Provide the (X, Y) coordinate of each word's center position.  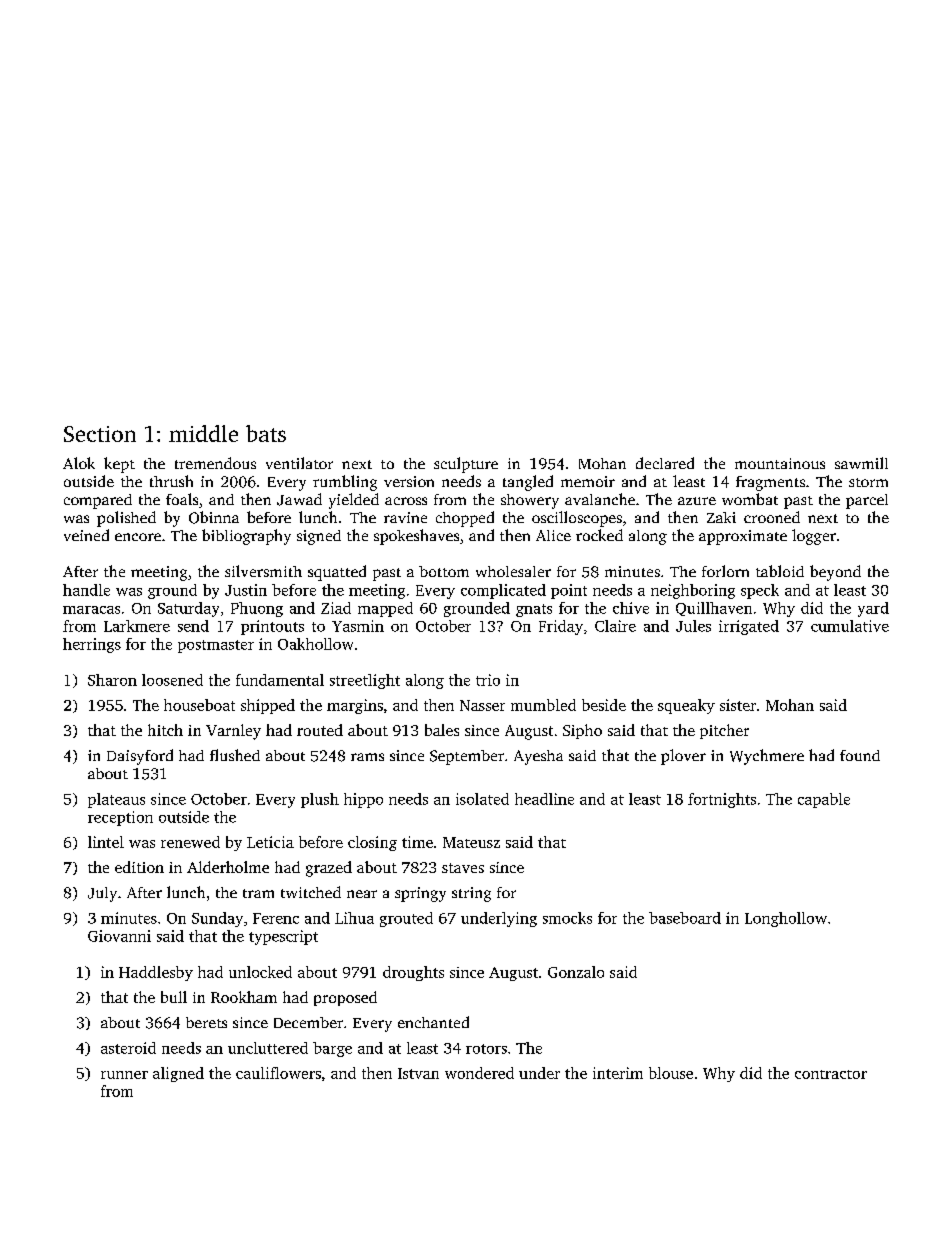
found (860, 755)
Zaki (721, 517)
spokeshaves (416, 537)
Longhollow (786, 919)
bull (174, 997)
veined (86, 535)
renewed (190, 842)
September (467, 757)
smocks (567, 918)
